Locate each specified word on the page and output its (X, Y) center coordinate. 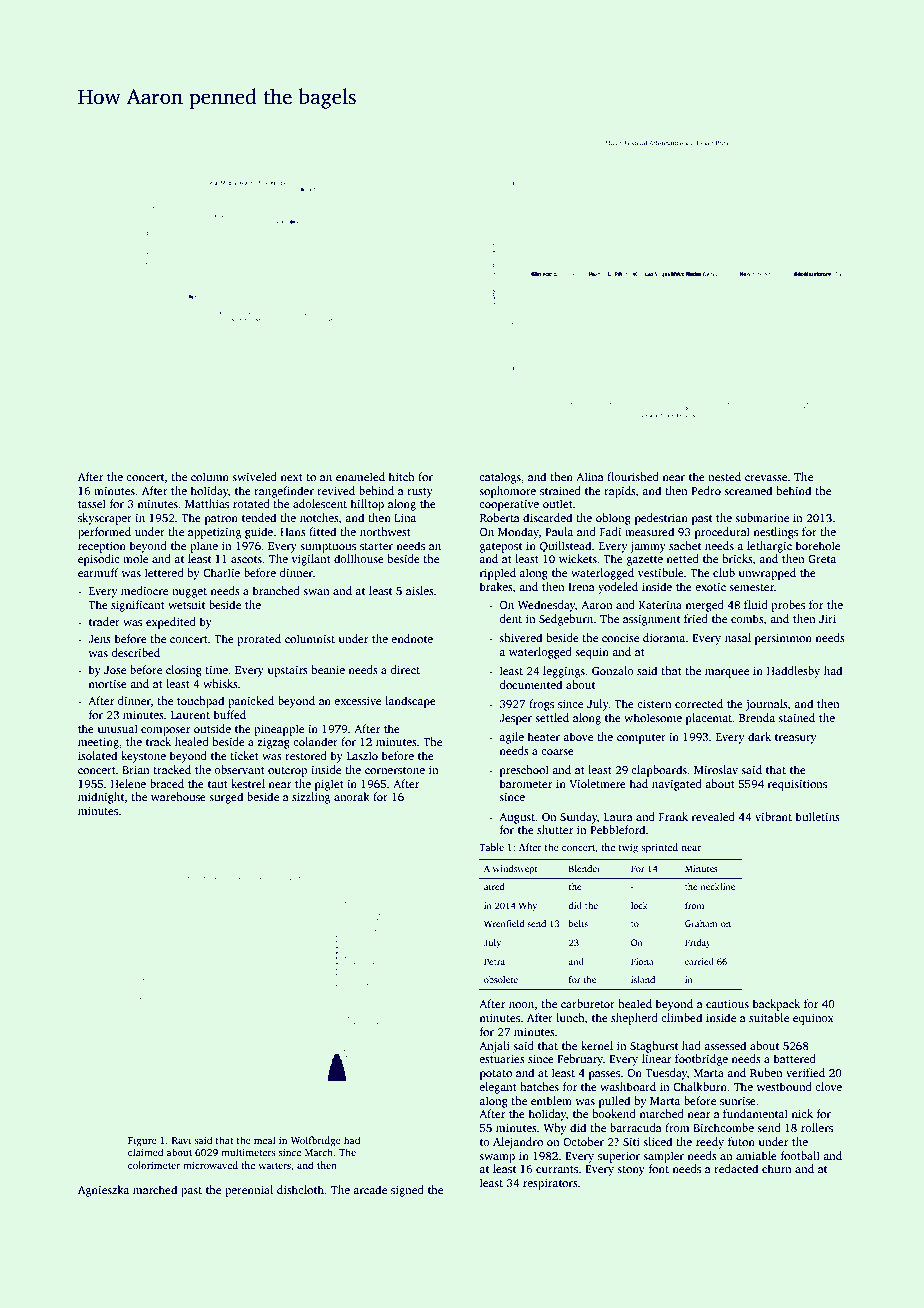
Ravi (181, 1140)
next (292, 477)
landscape (410, 702)
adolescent (320, 503)
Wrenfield (504, 923)
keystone (143, 757)
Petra (494, 961)
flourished (633, 476)
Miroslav (716, 769)
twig (628, 848)
